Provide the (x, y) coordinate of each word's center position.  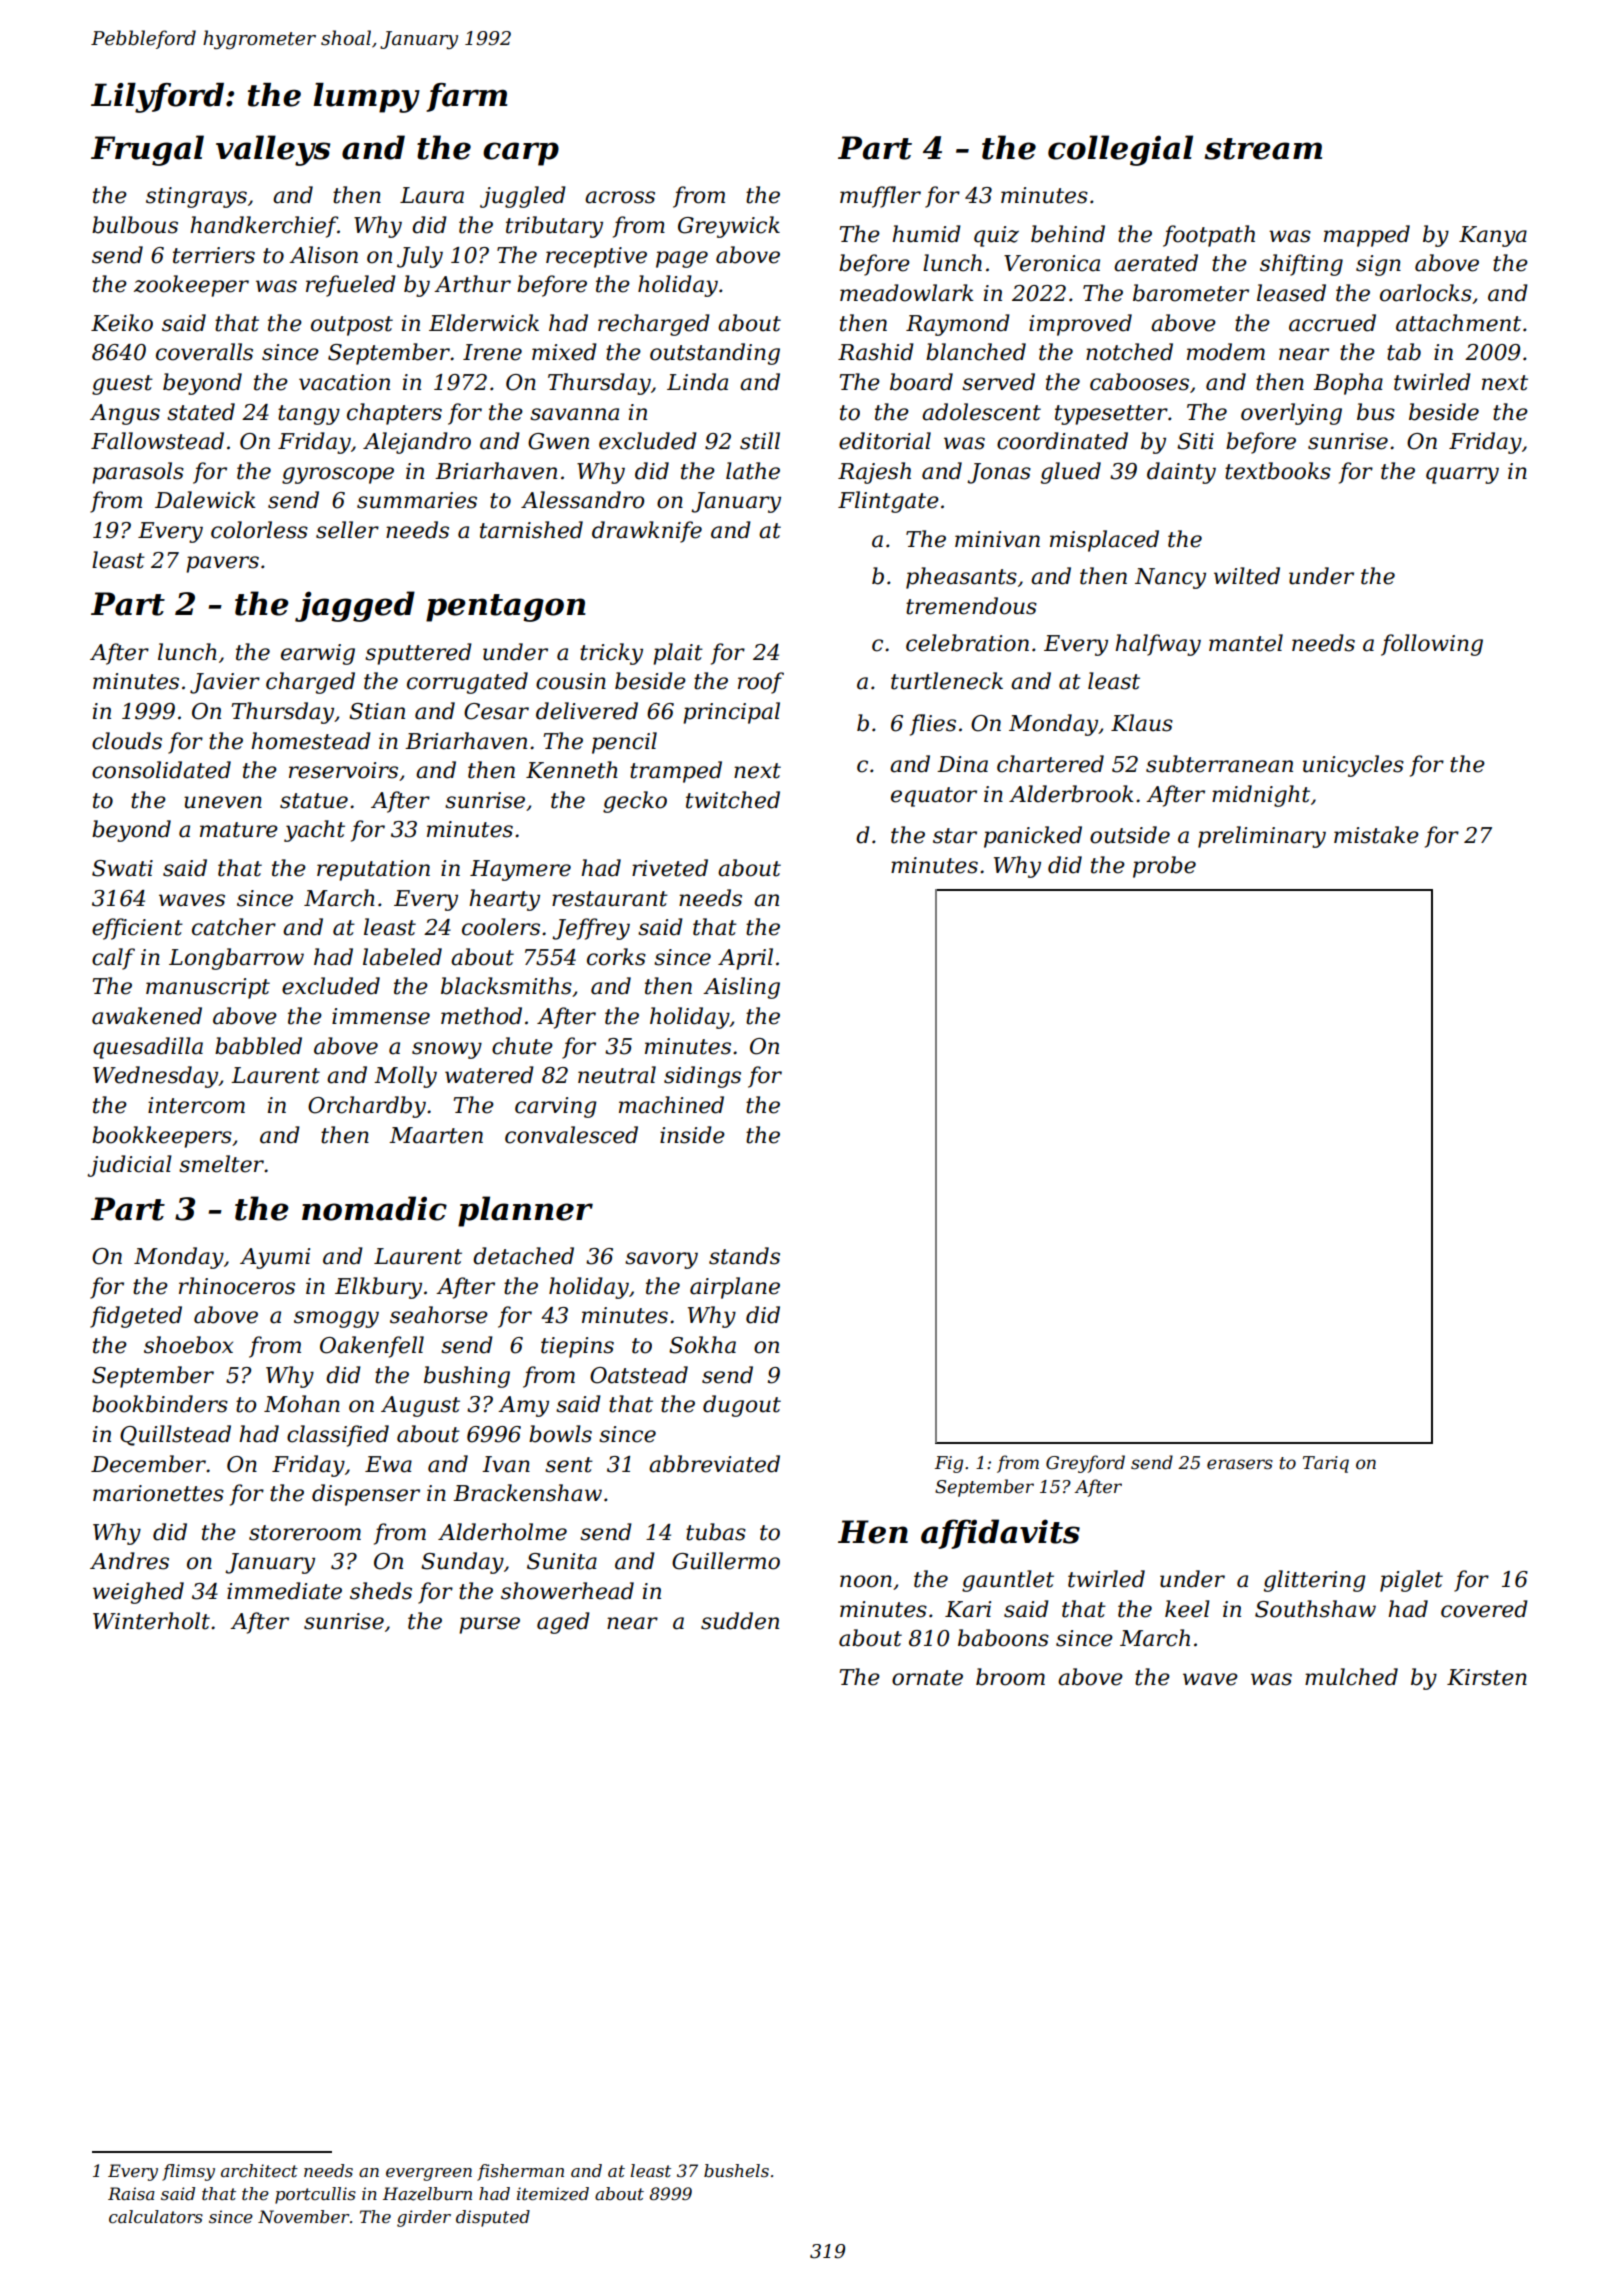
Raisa (131, 2193)
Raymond (958, 325)
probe (1164, 867)
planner (525, 1211)
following (1432, 645)
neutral (617, 1075)
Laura (432, 195)
